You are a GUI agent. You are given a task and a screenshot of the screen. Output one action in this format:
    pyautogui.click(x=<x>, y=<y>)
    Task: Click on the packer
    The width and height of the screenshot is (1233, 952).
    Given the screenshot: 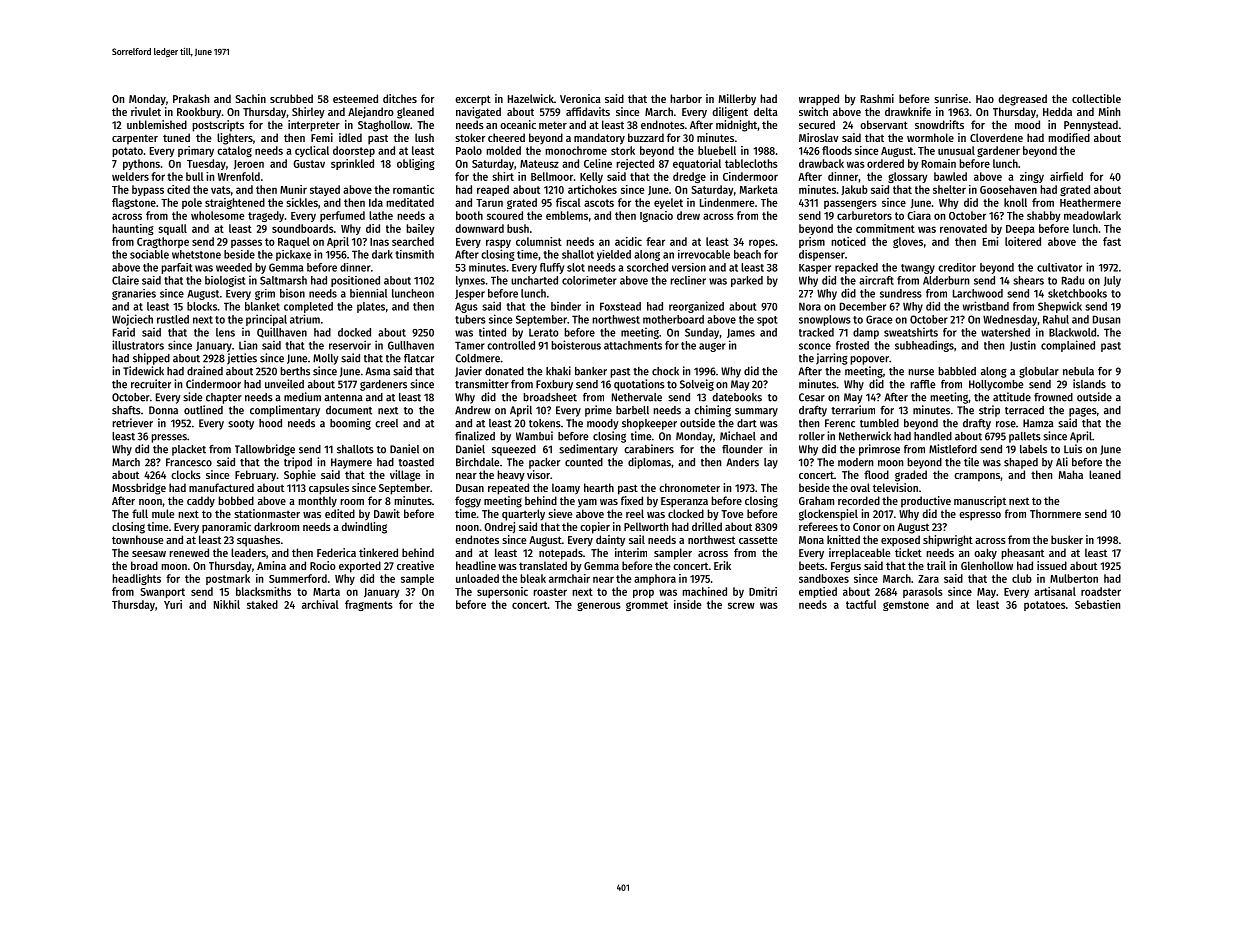 What is the action you would take?
    pyautogui.click(x=544, y=463)
